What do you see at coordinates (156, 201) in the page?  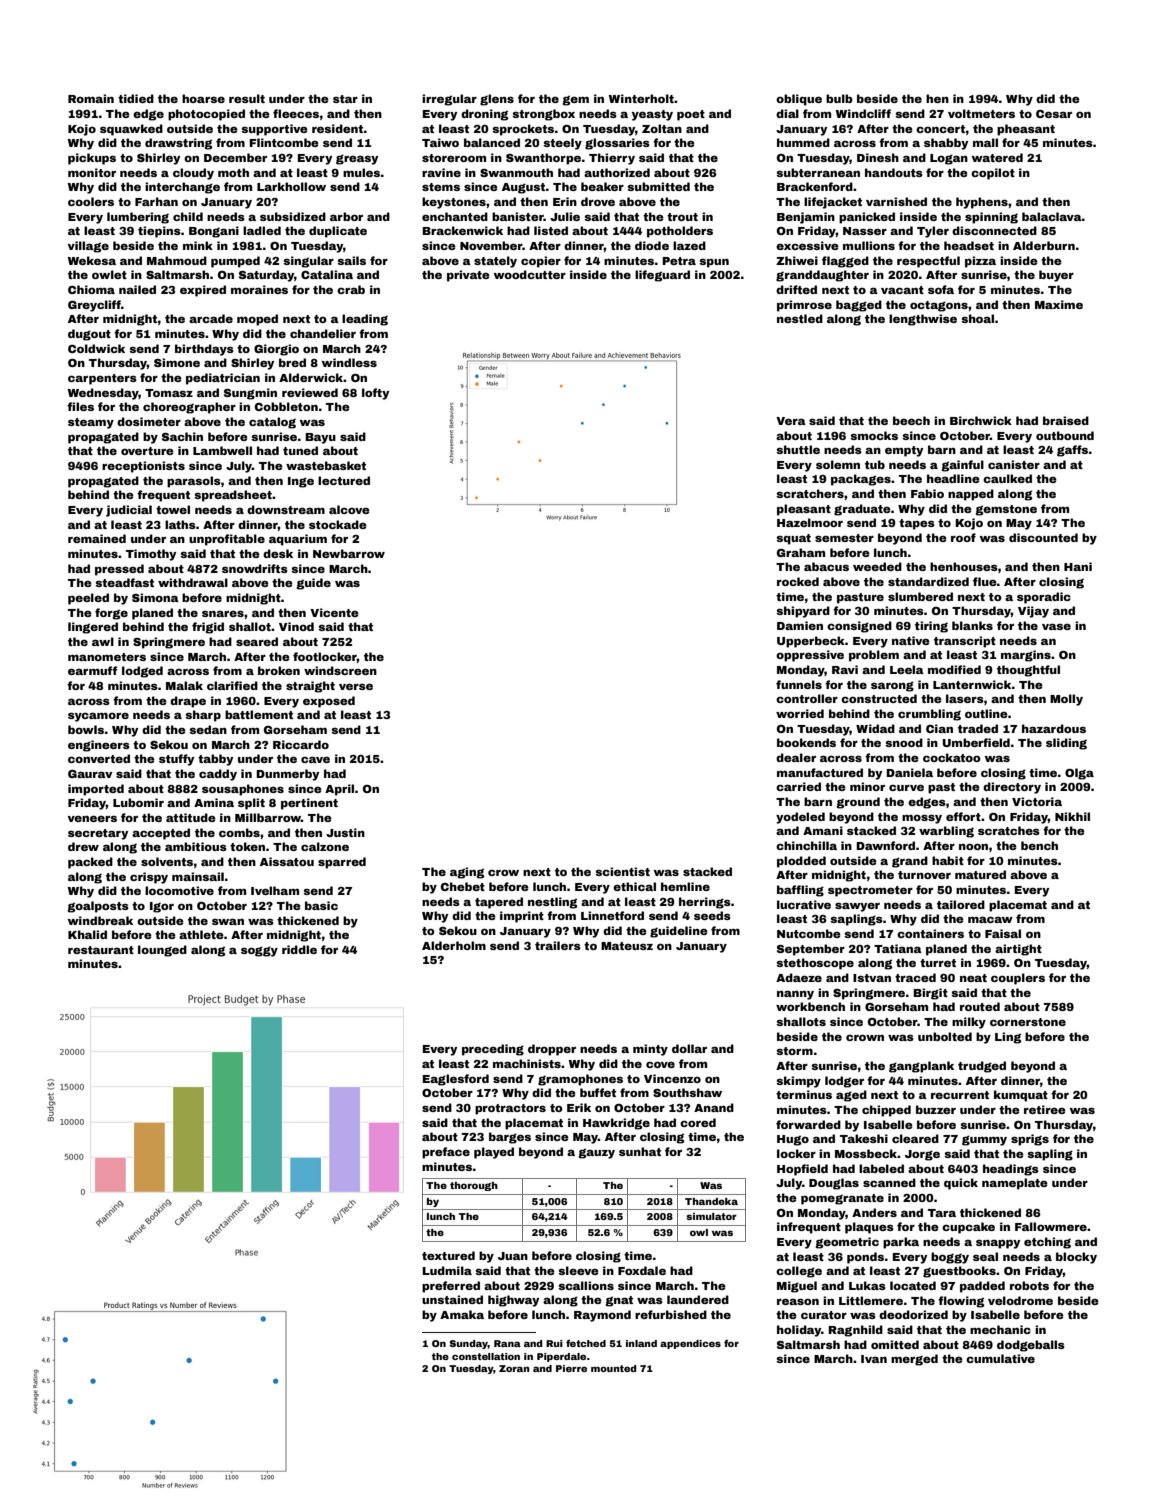 I see `Farhan` at bounding box center [156, 201].
